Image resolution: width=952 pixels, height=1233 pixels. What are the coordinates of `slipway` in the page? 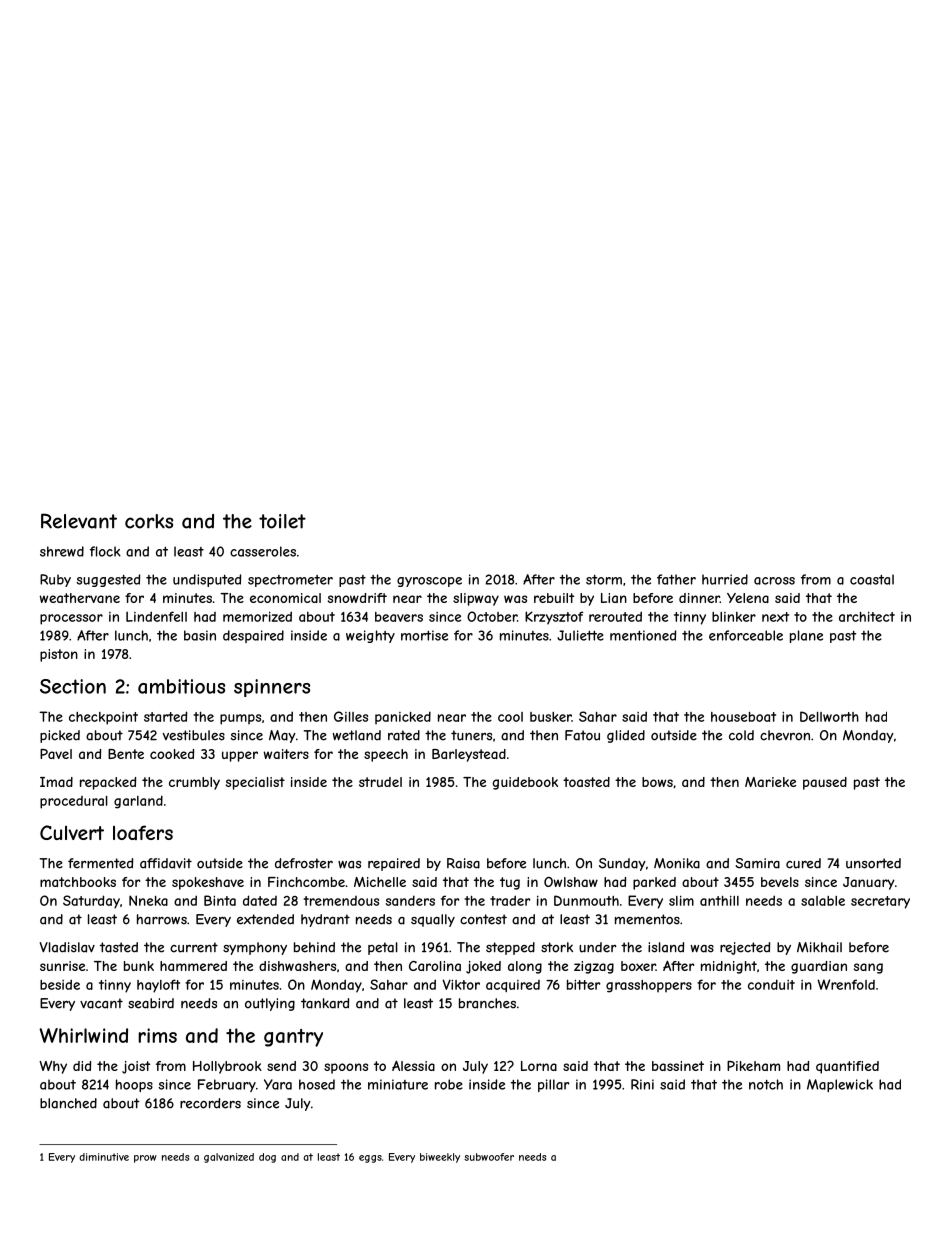 It's located at (476, 599).
